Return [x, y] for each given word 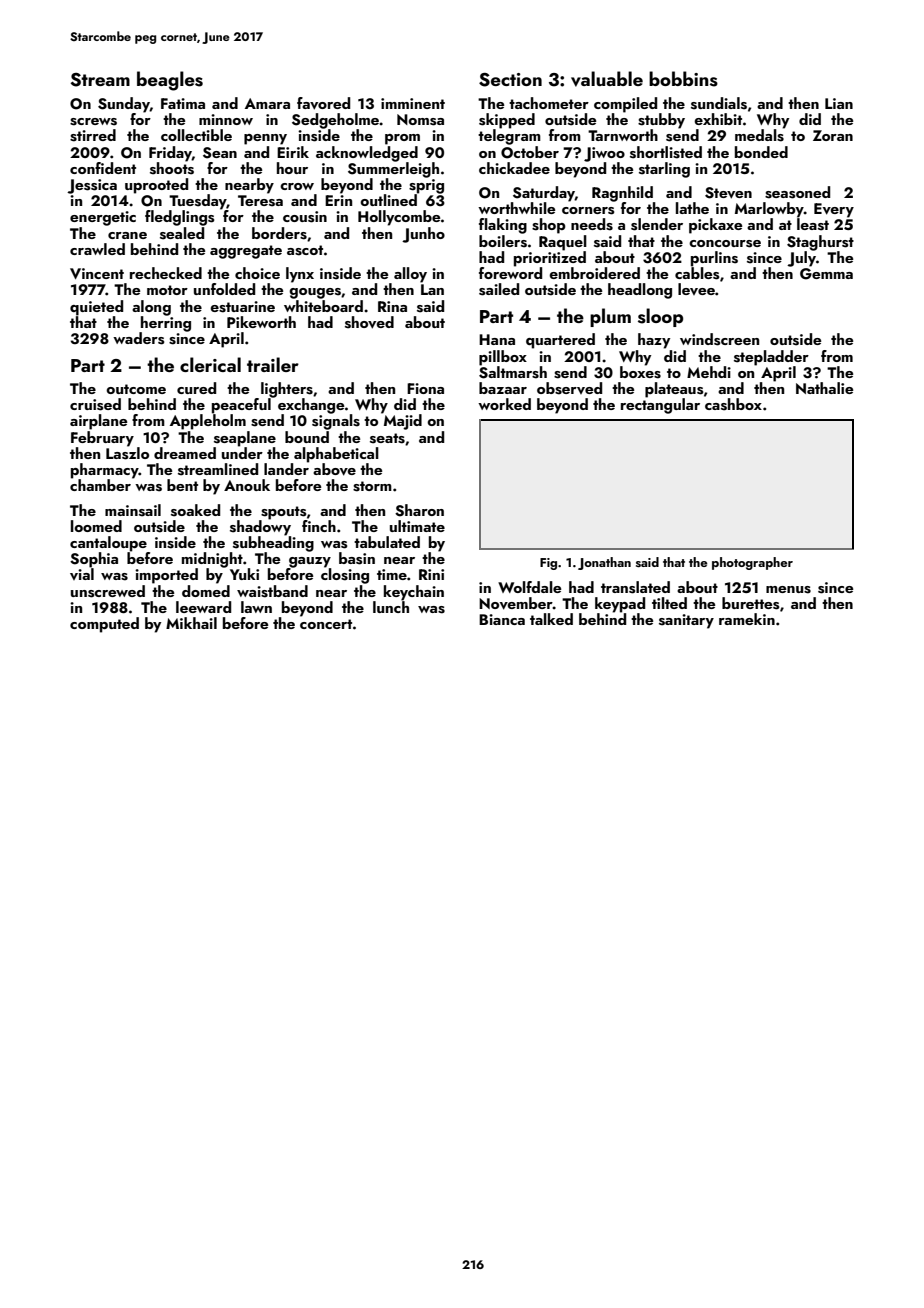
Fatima [183, 103]
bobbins [683, 79]
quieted [96, 307]
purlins [714, 259]
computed [104, 625]
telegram [509, 137]
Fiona [425, 388]
